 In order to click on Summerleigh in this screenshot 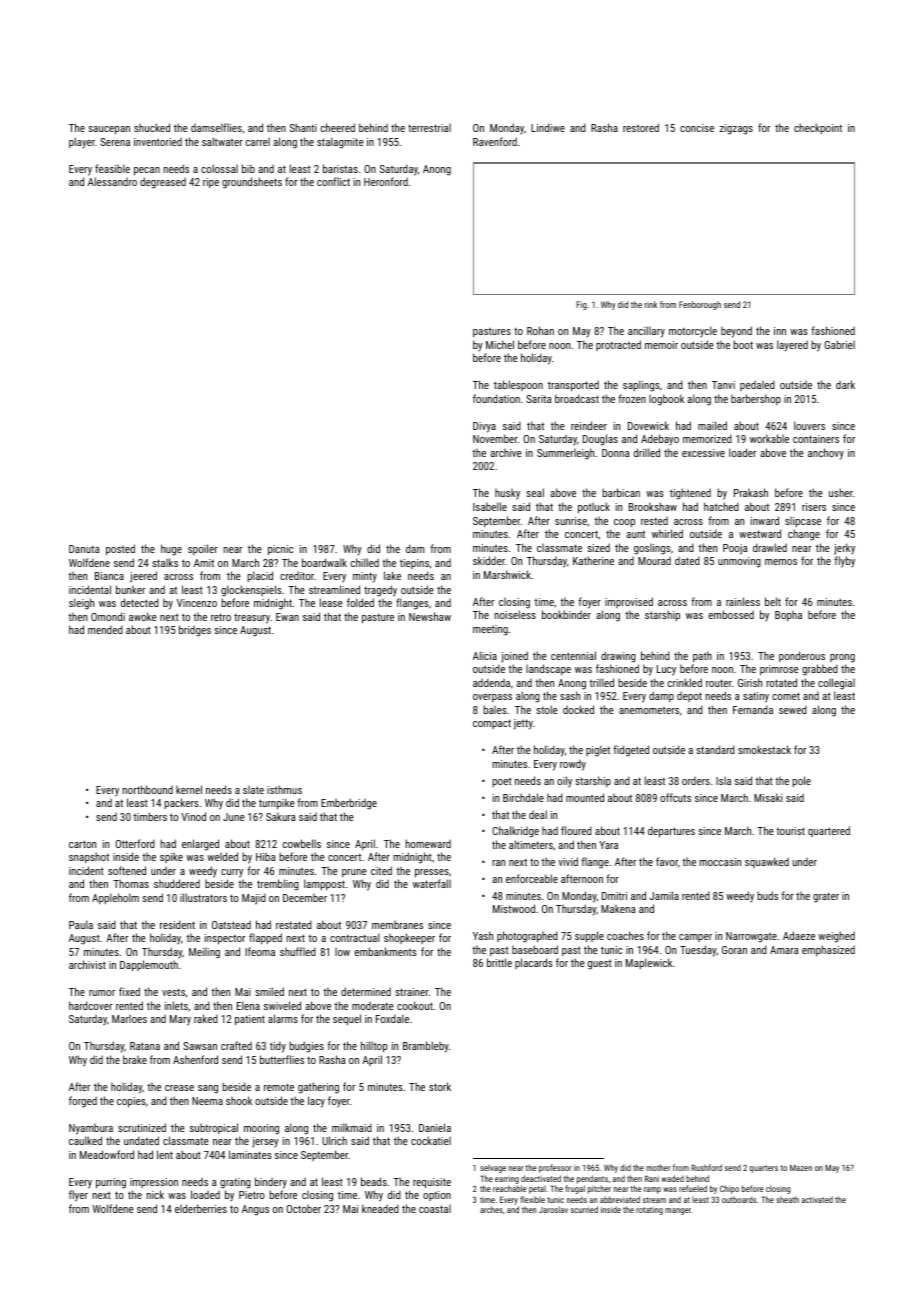, I will do `click(565, 454)`.
